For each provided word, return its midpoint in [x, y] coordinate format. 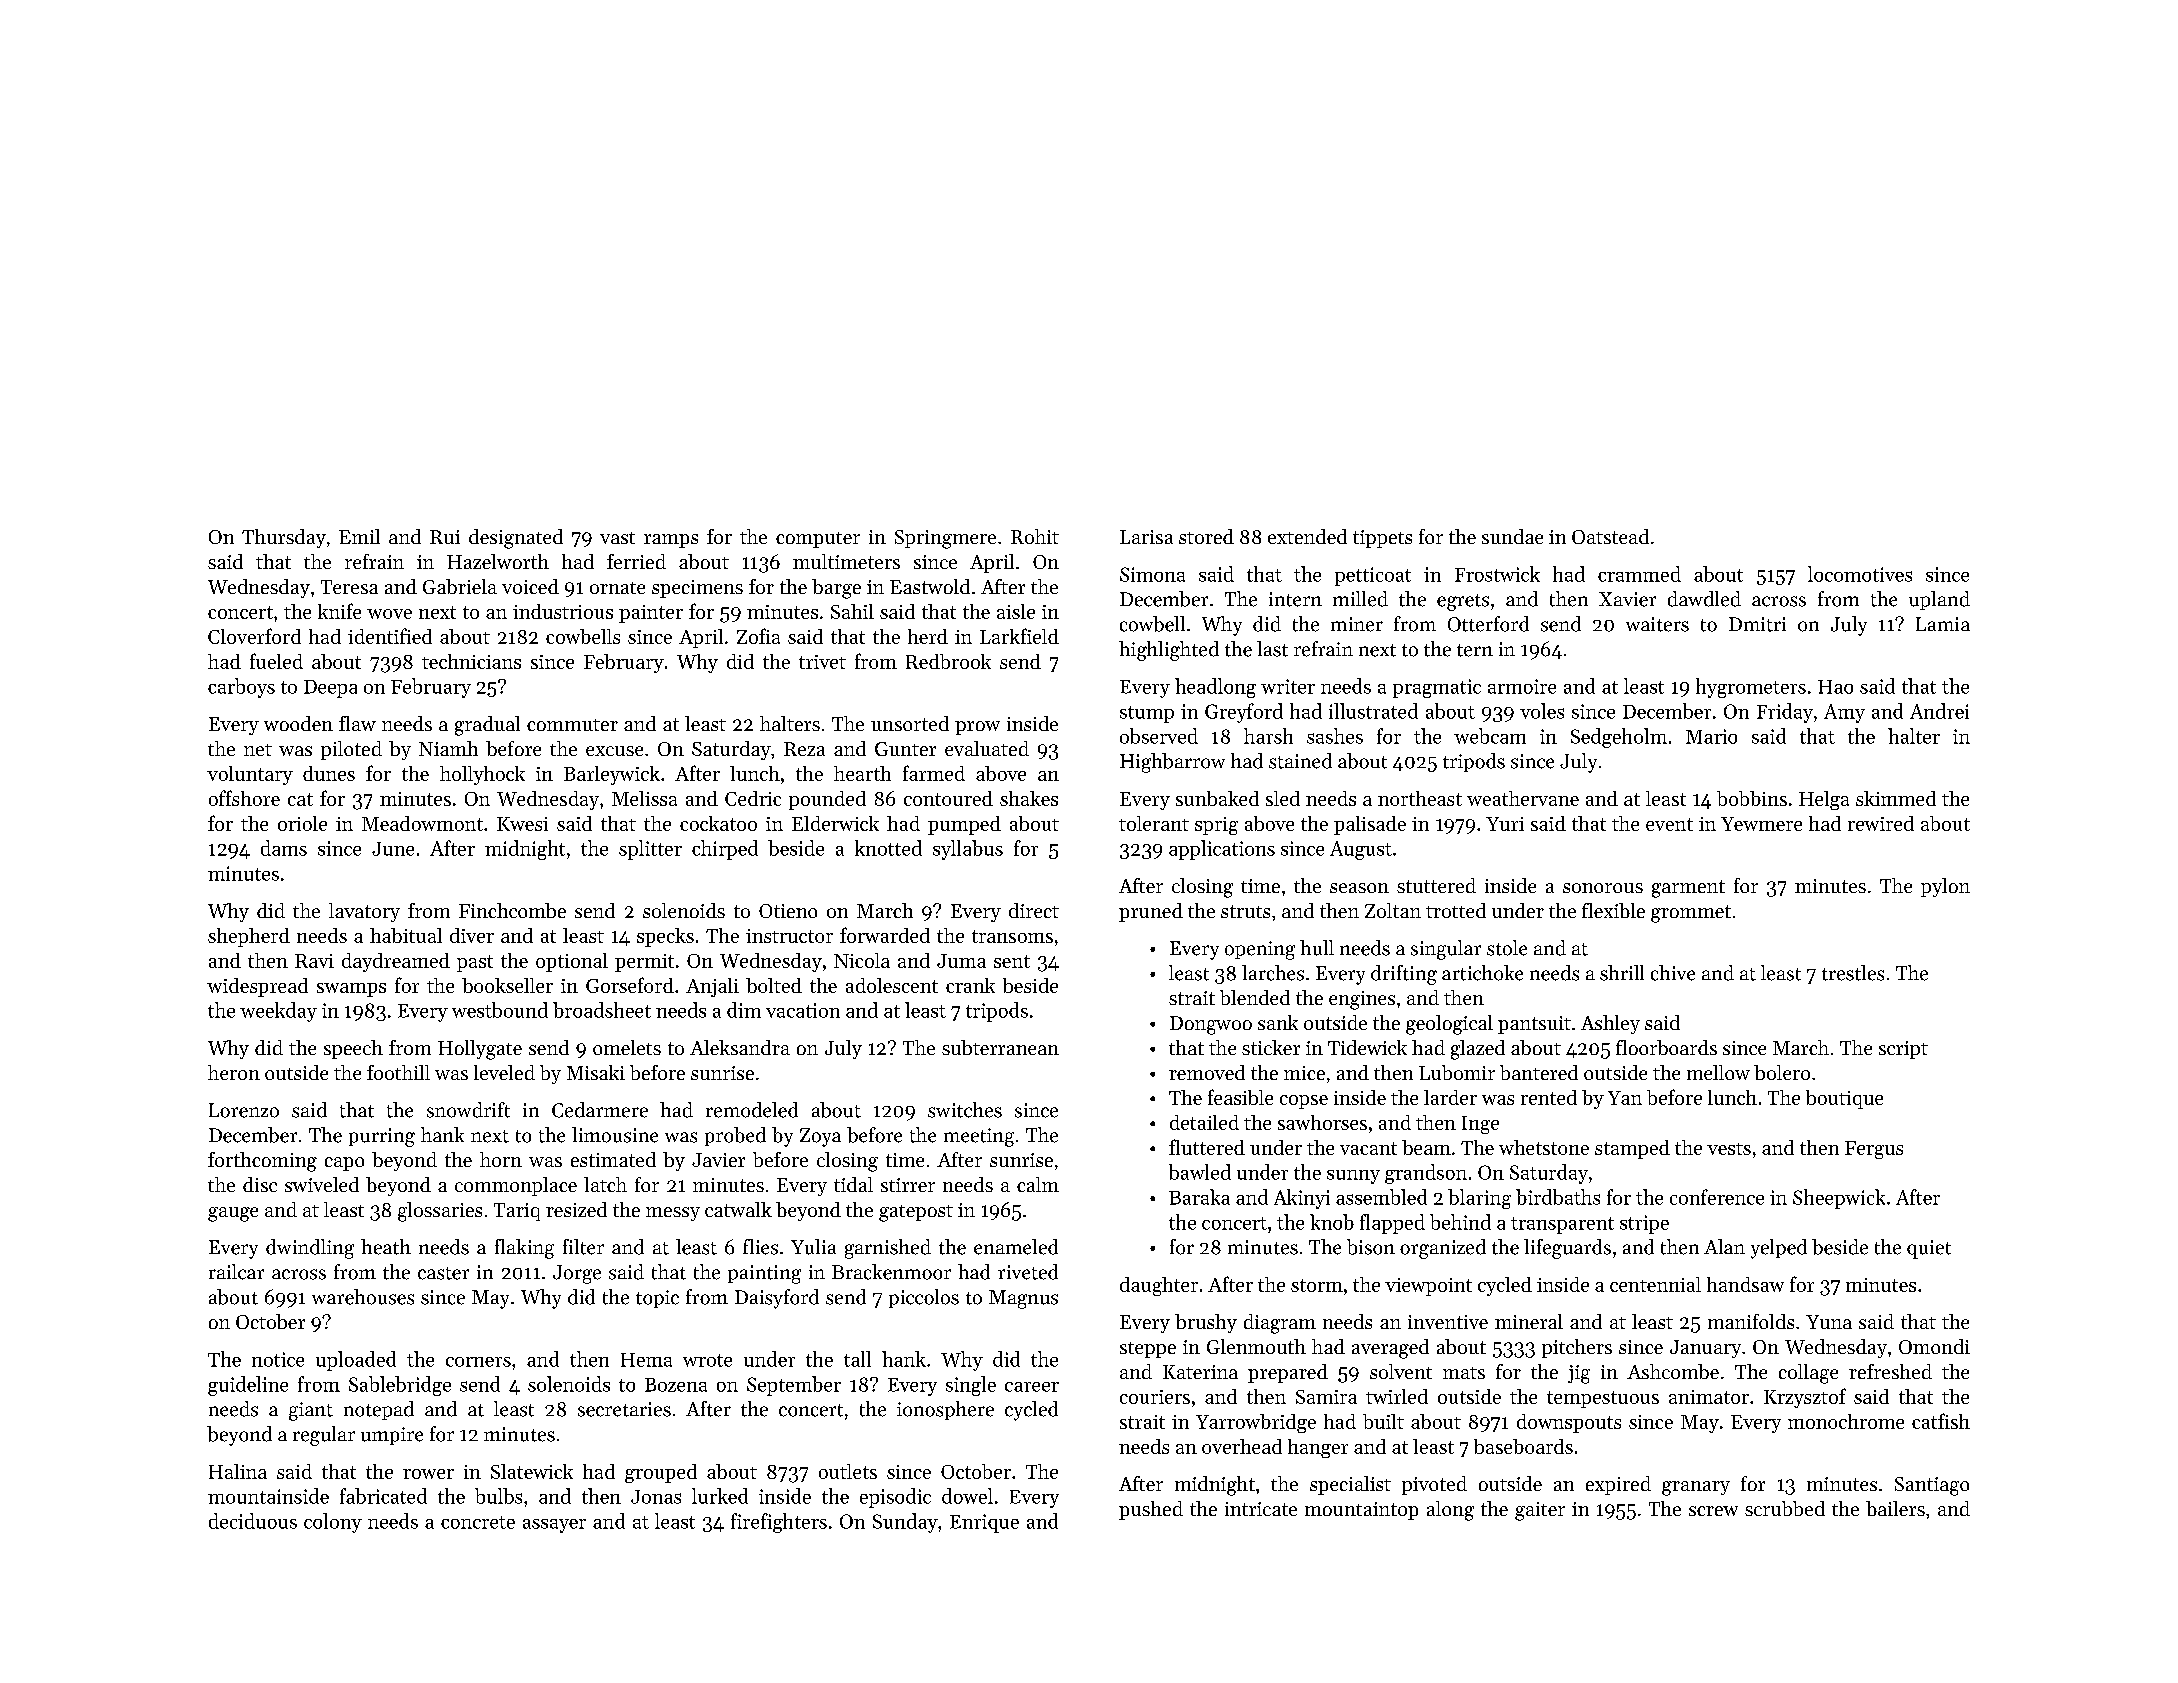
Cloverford [254, 636]
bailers [1895, 1508]
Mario [1711, 736]
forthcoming [262, 1162]
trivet [822, 662]
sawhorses [1322, 1122]
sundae [1512, 536]
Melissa [644, 798]
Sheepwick [1839, 1199]
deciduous [253, 1521]
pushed [1151, 1510]
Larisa [1146, 537]
